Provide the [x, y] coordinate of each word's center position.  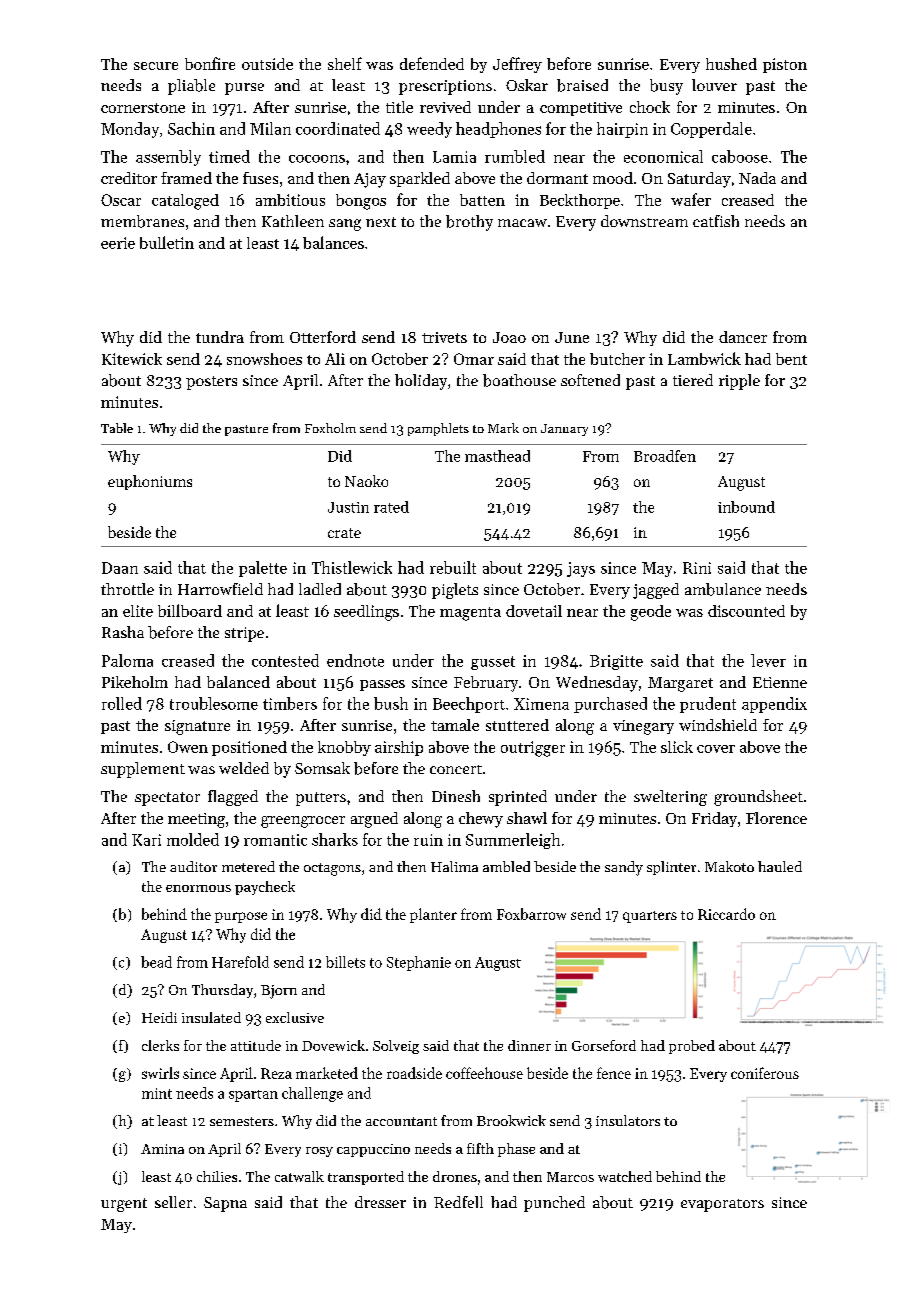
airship [399, 748]
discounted [746, 611]
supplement [143, 770]
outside [267, 64]
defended [432, 63]
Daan [120, 568]
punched [554, 1204]
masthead [497, 456]
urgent [124, 1205]
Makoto [729, 866]
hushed [731, 64]
